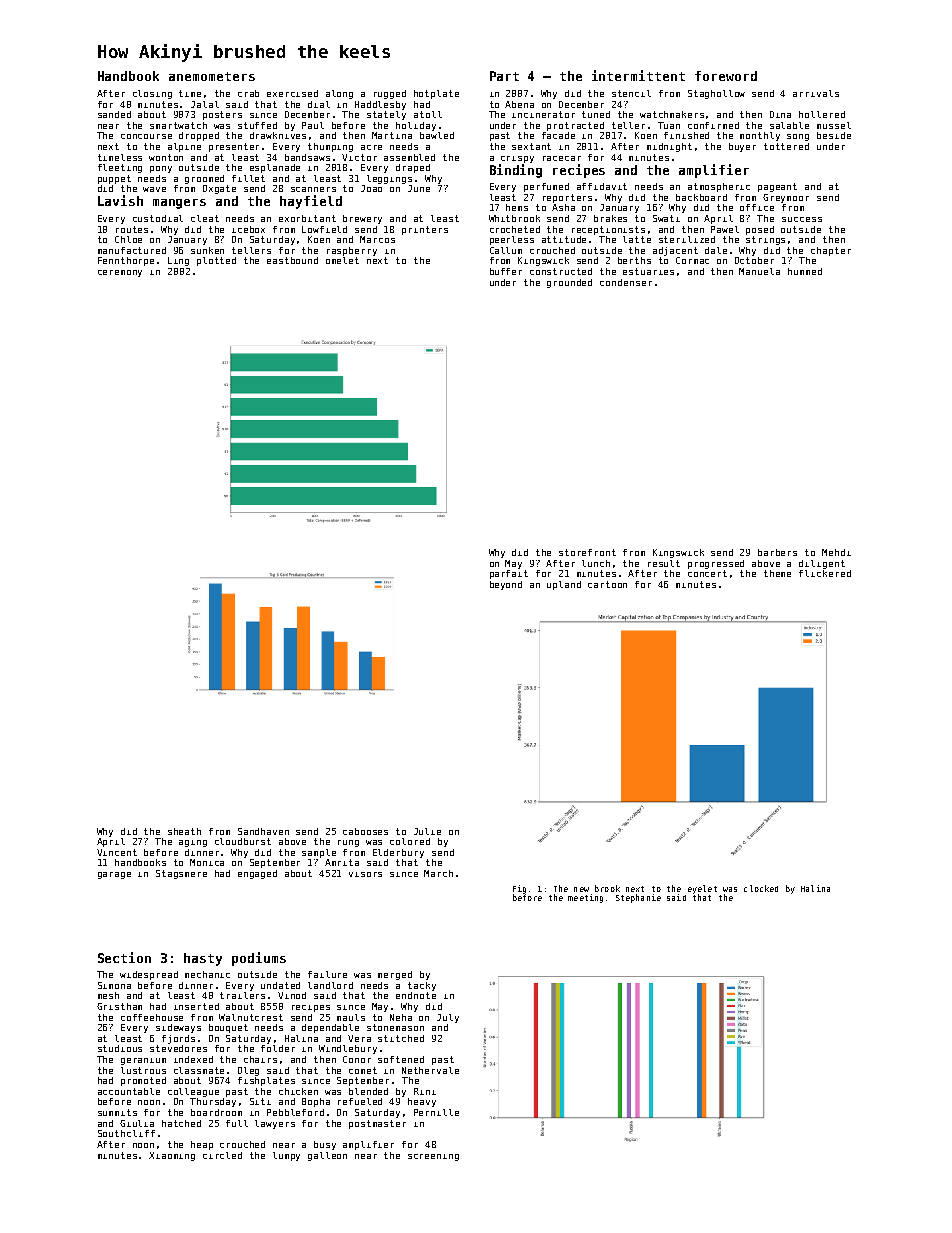  What do you see at coordinates (816, 93) in the screenshot?
I see `arrivals` at bounding box center [816, 93].
